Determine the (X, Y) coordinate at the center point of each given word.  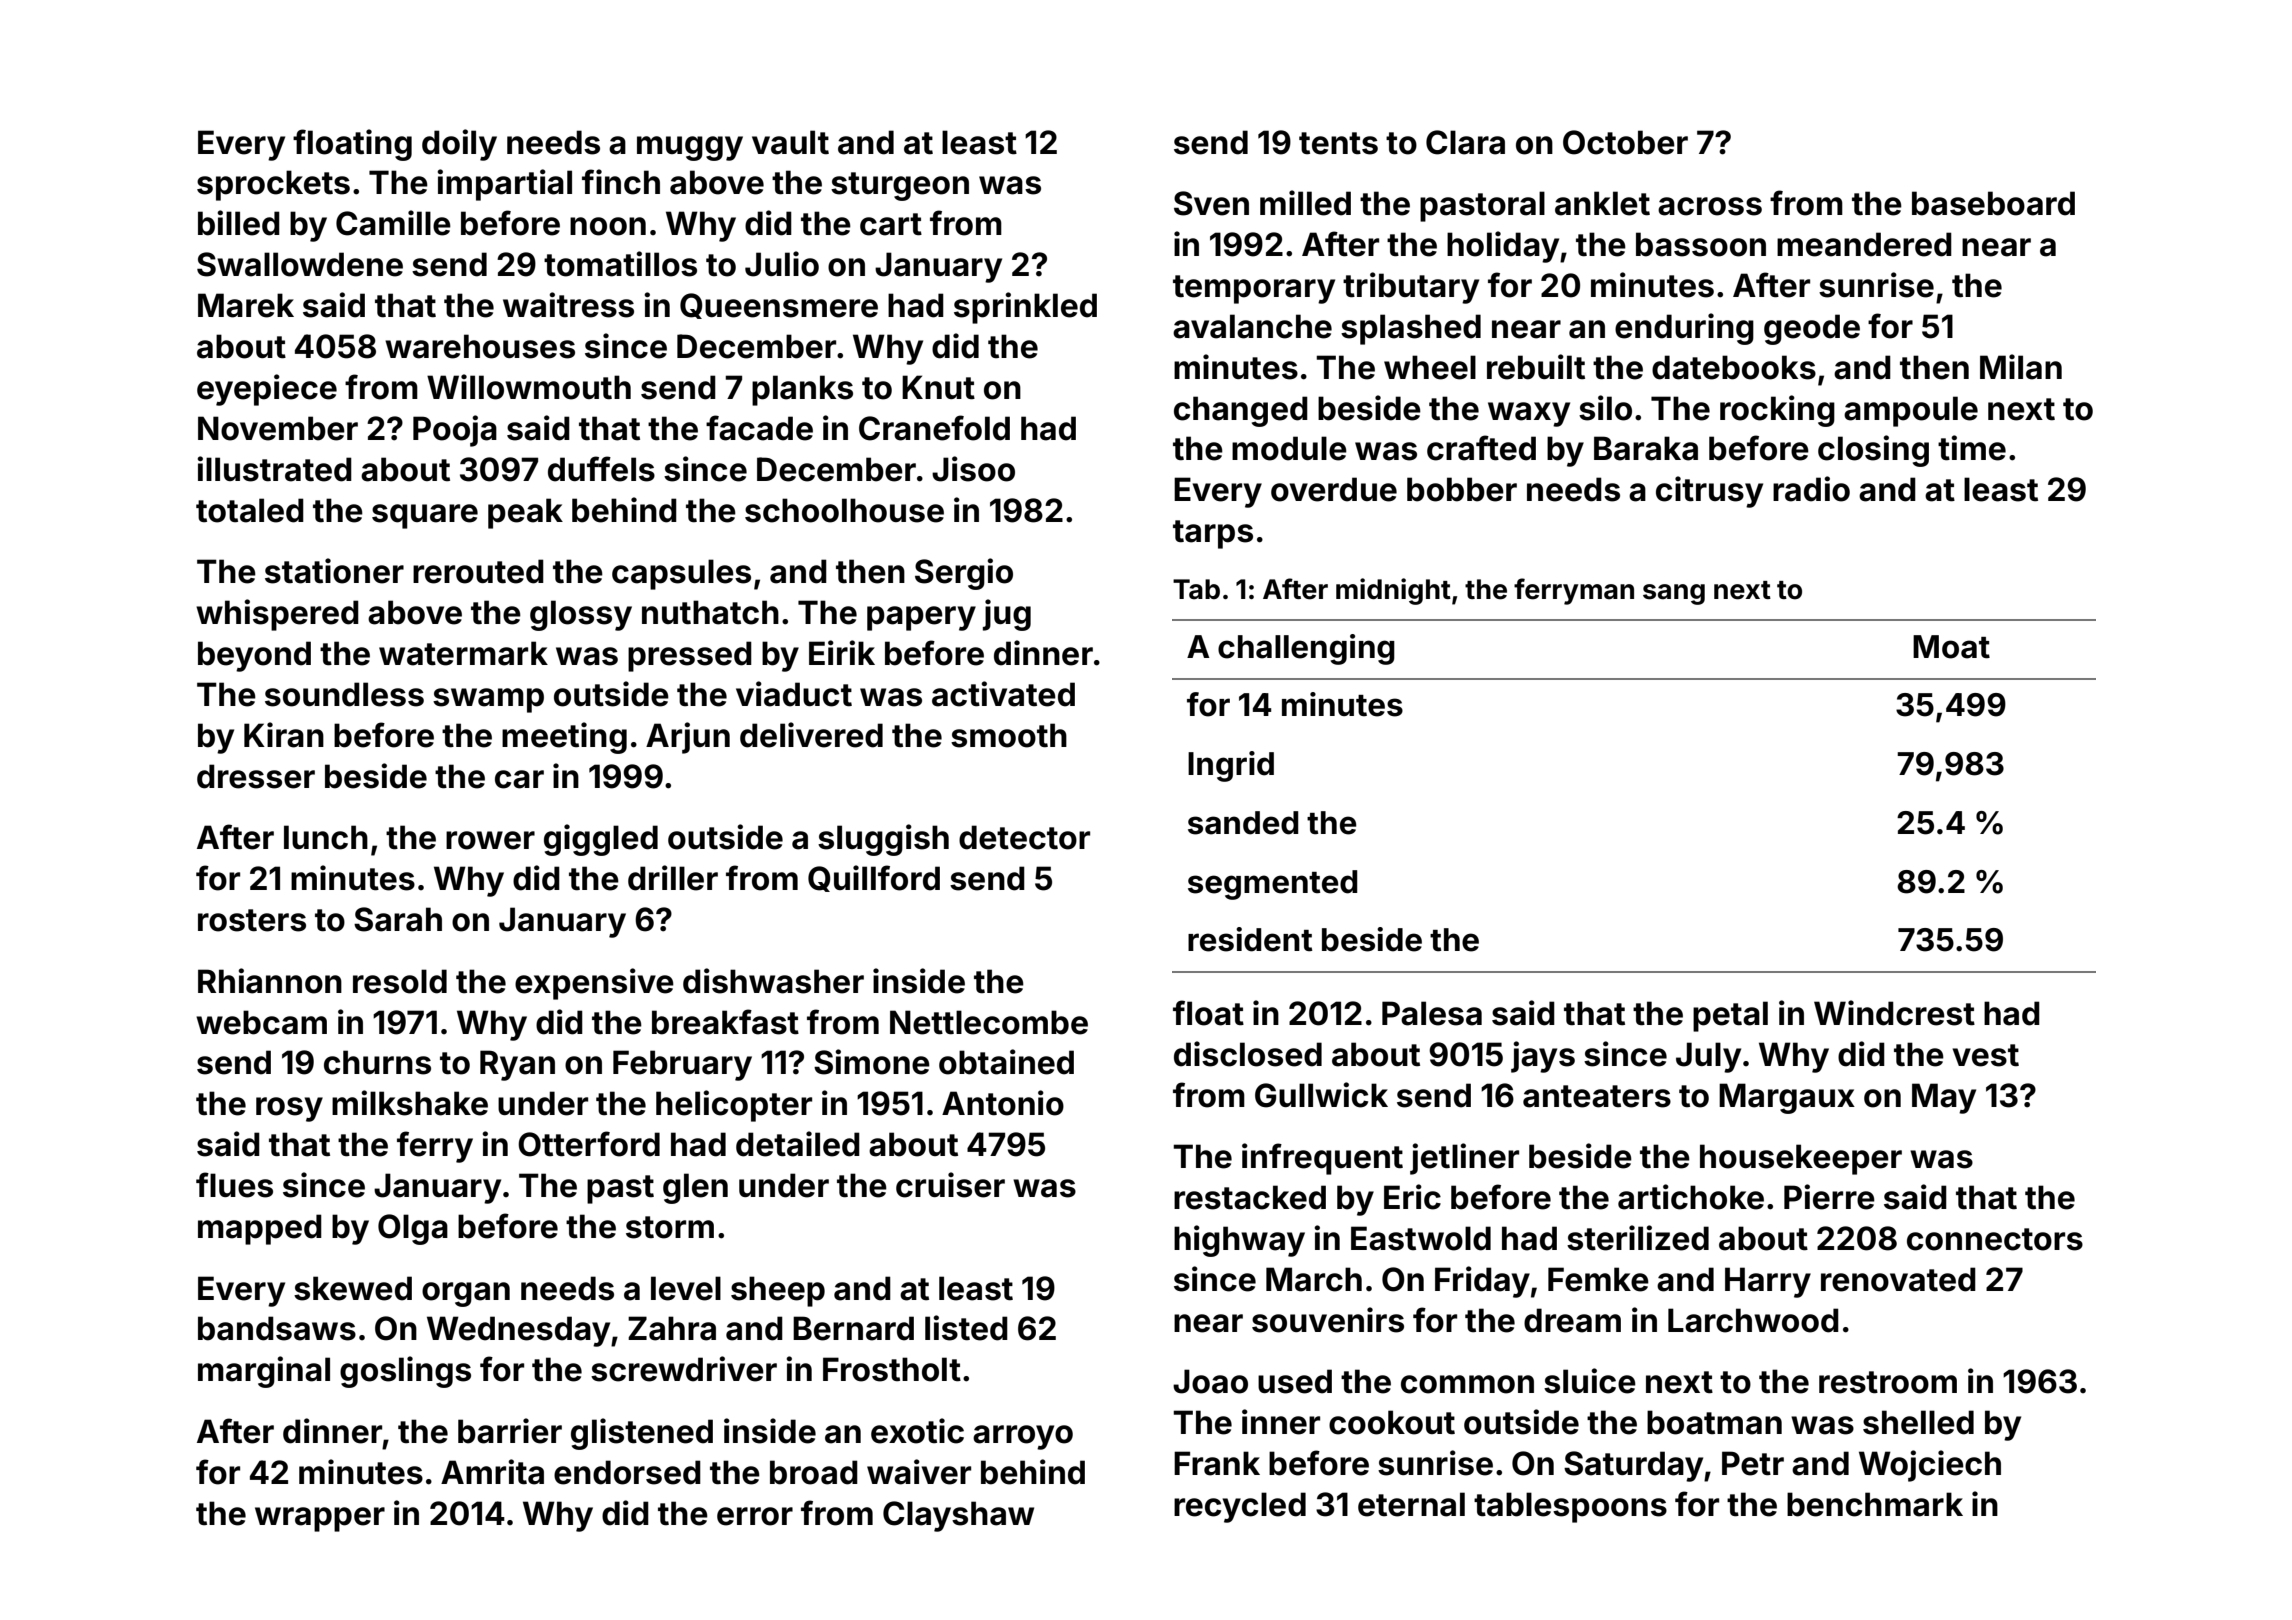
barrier (510, 1431)
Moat (1951, 647)
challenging (1306, 649)
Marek (246, 305)
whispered (277, 615)
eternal (1411, 1504)
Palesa (1432, 1013)
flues (234, 1185)
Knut (938, 387)
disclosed (1248, 1054)
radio (1811, 489)
